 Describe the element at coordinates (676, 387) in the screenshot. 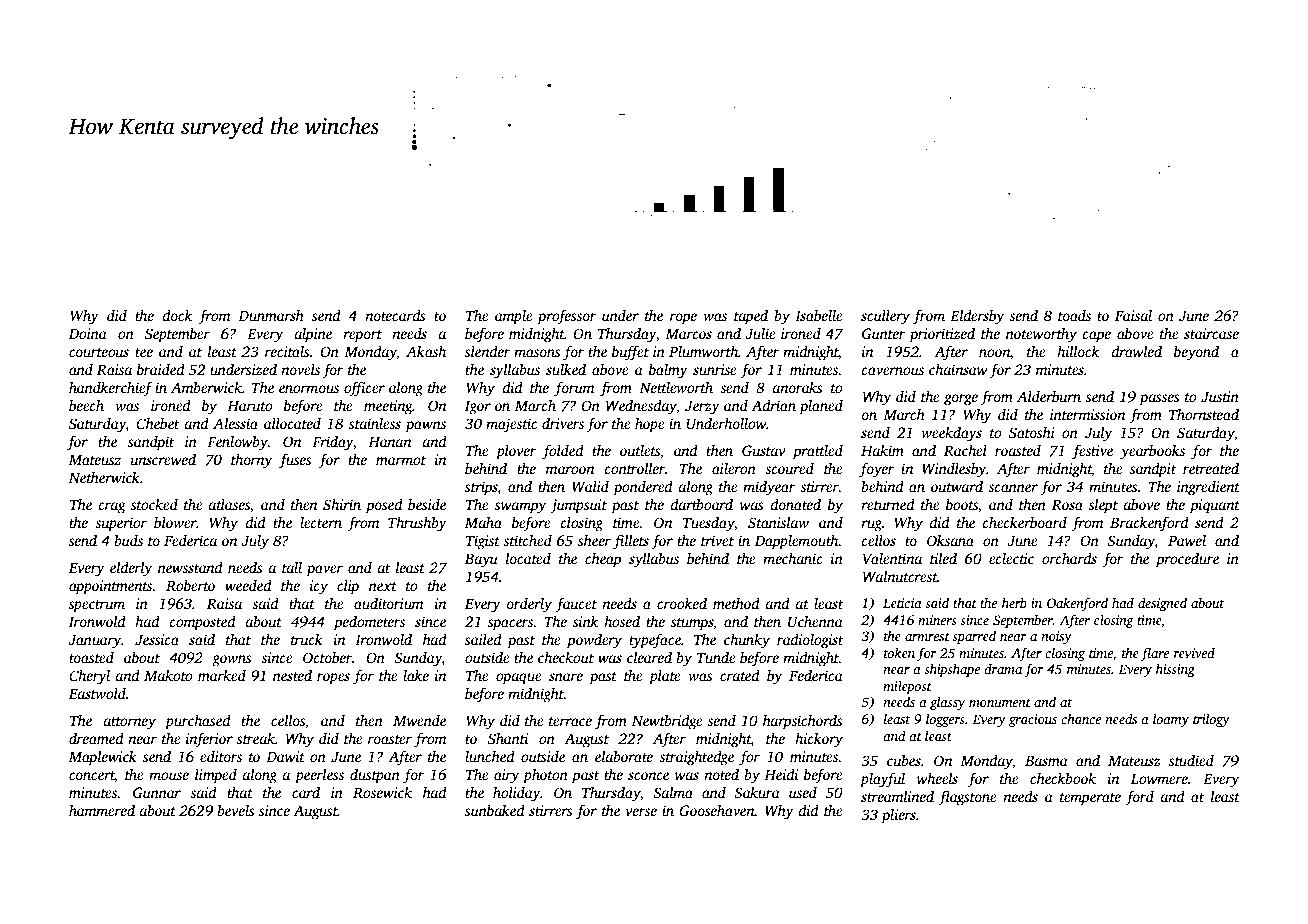

I see `Nettleworth` at that location.
